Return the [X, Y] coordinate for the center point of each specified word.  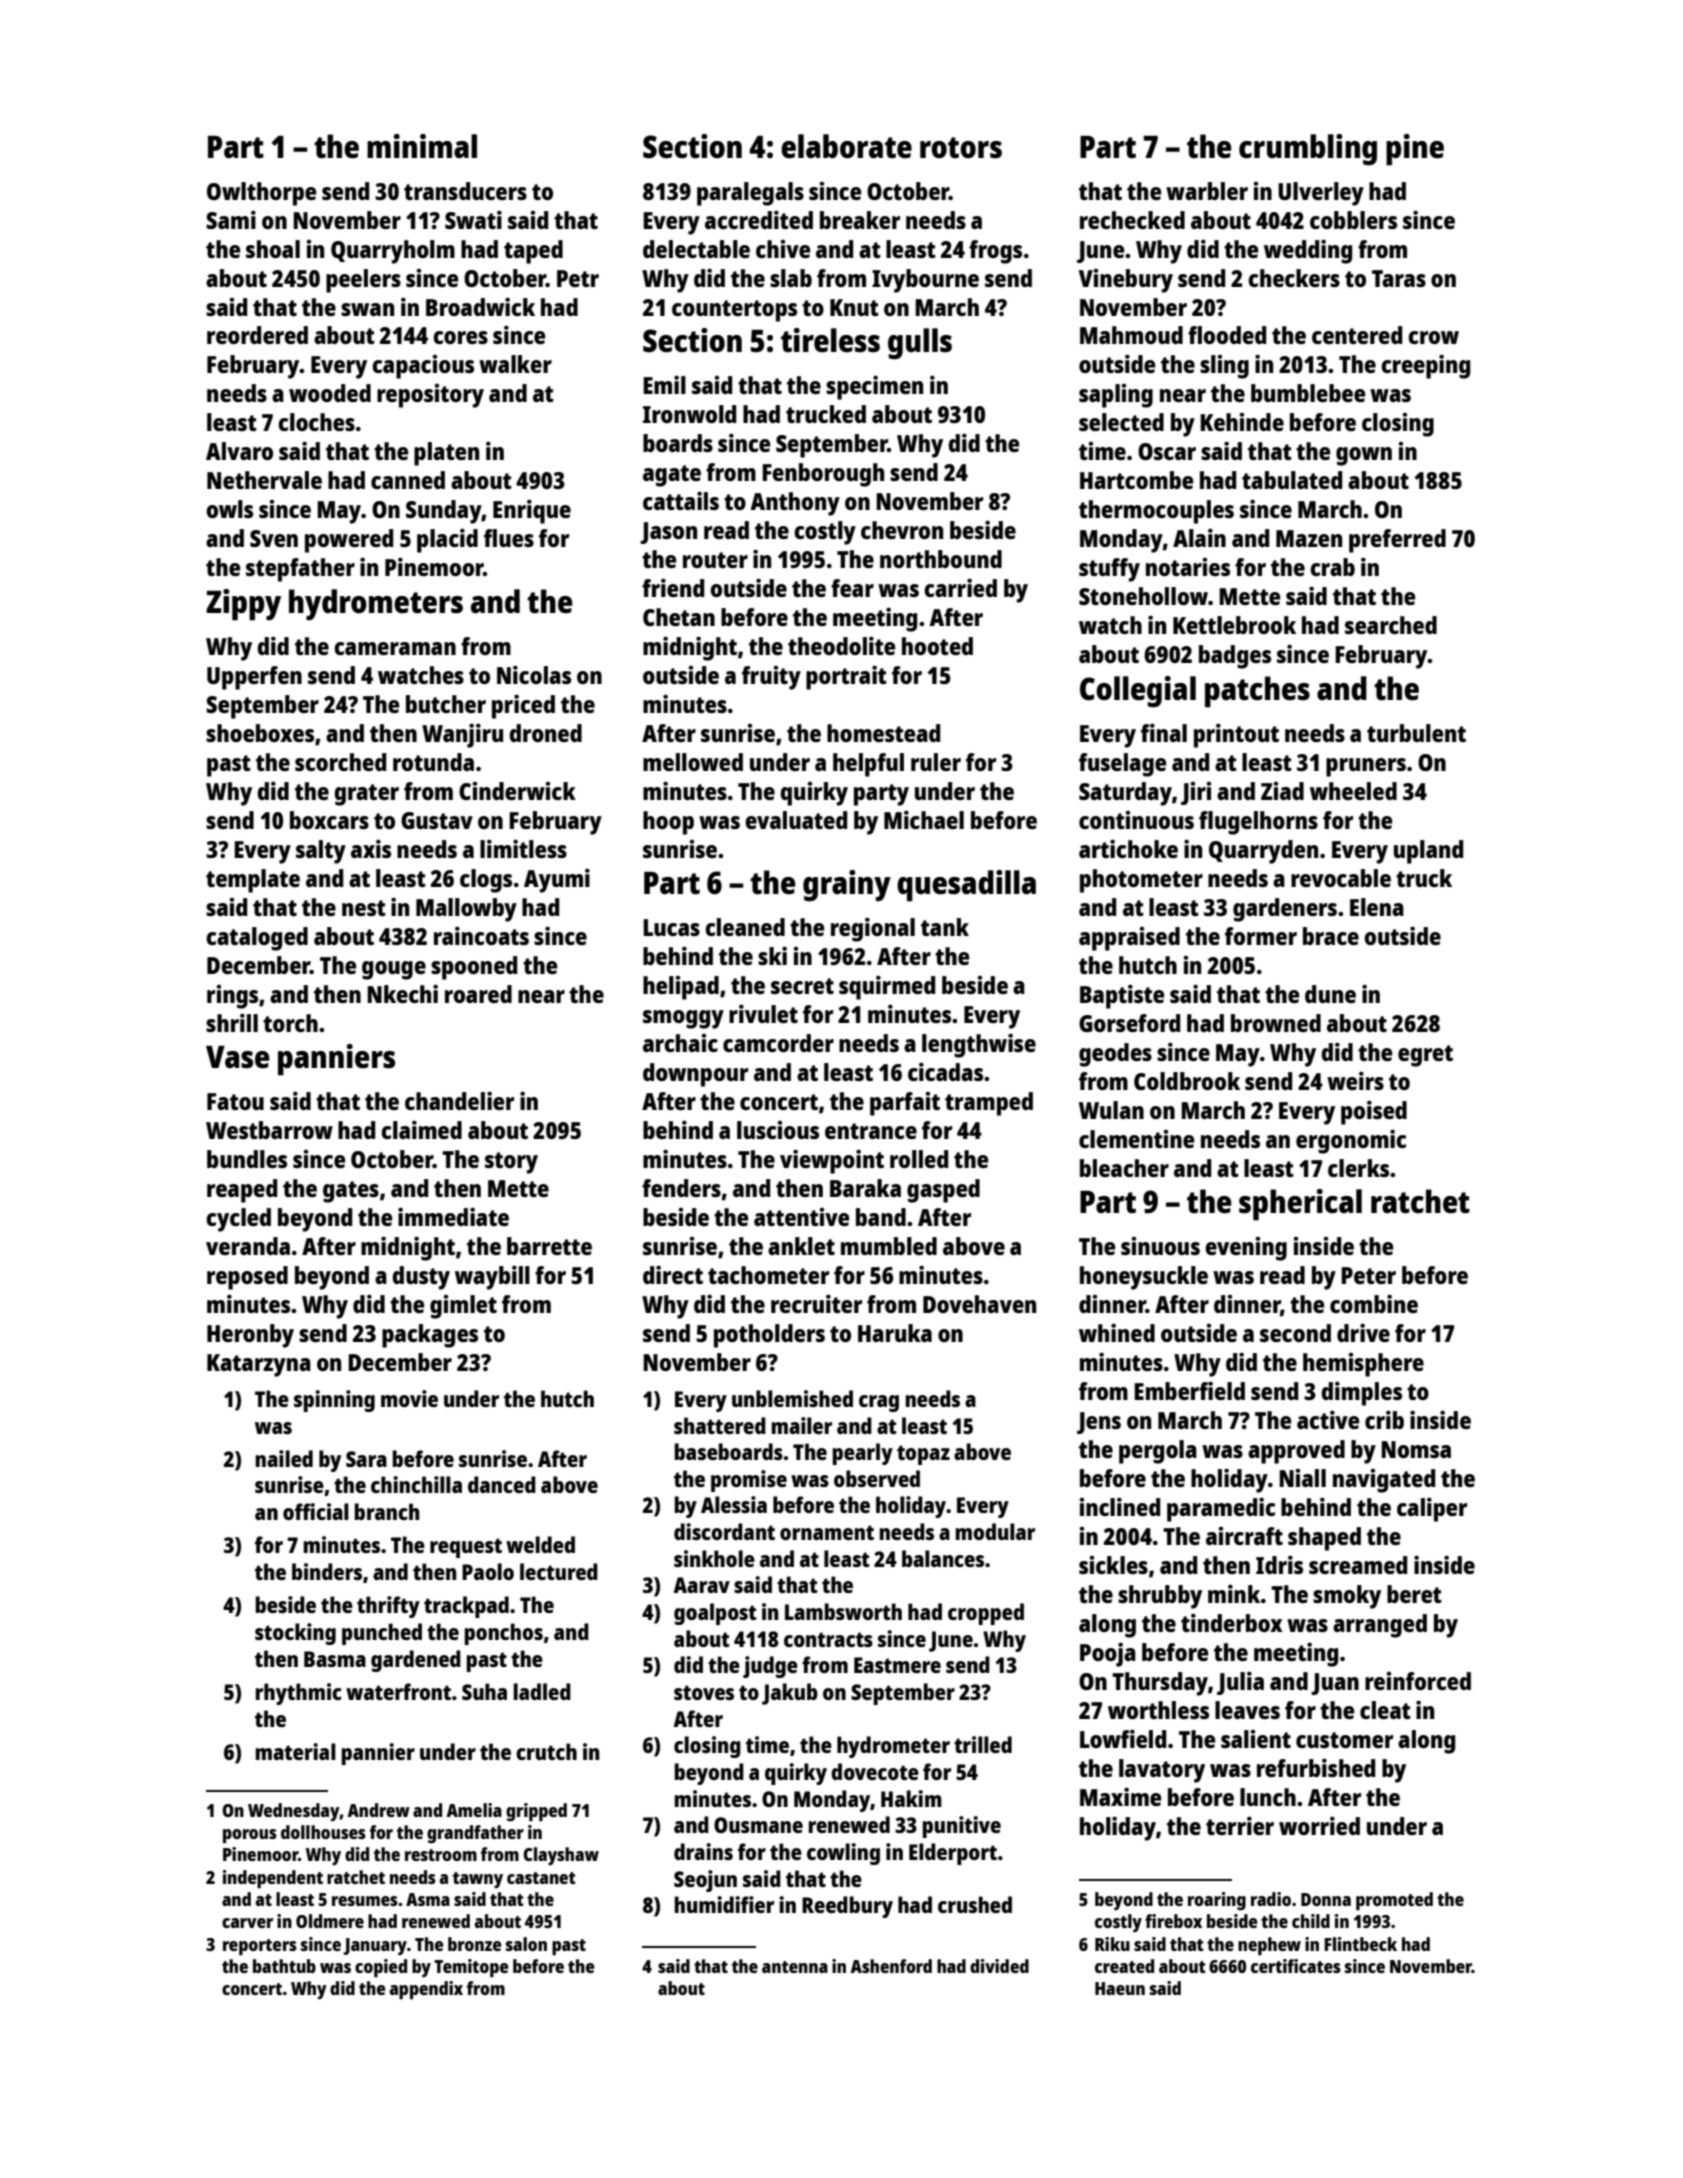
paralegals [750, 194]
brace [1331, 936]
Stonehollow [1143, 596]
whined [1117, 1332]
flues [509, 538]
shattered [720, 1425]
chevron [902, 530]
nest [364, 908]
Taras [1399, 278]
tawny [478, 1880]
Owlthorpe [261, 194]
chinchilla [416, 1484]
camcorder [778, 1043]
